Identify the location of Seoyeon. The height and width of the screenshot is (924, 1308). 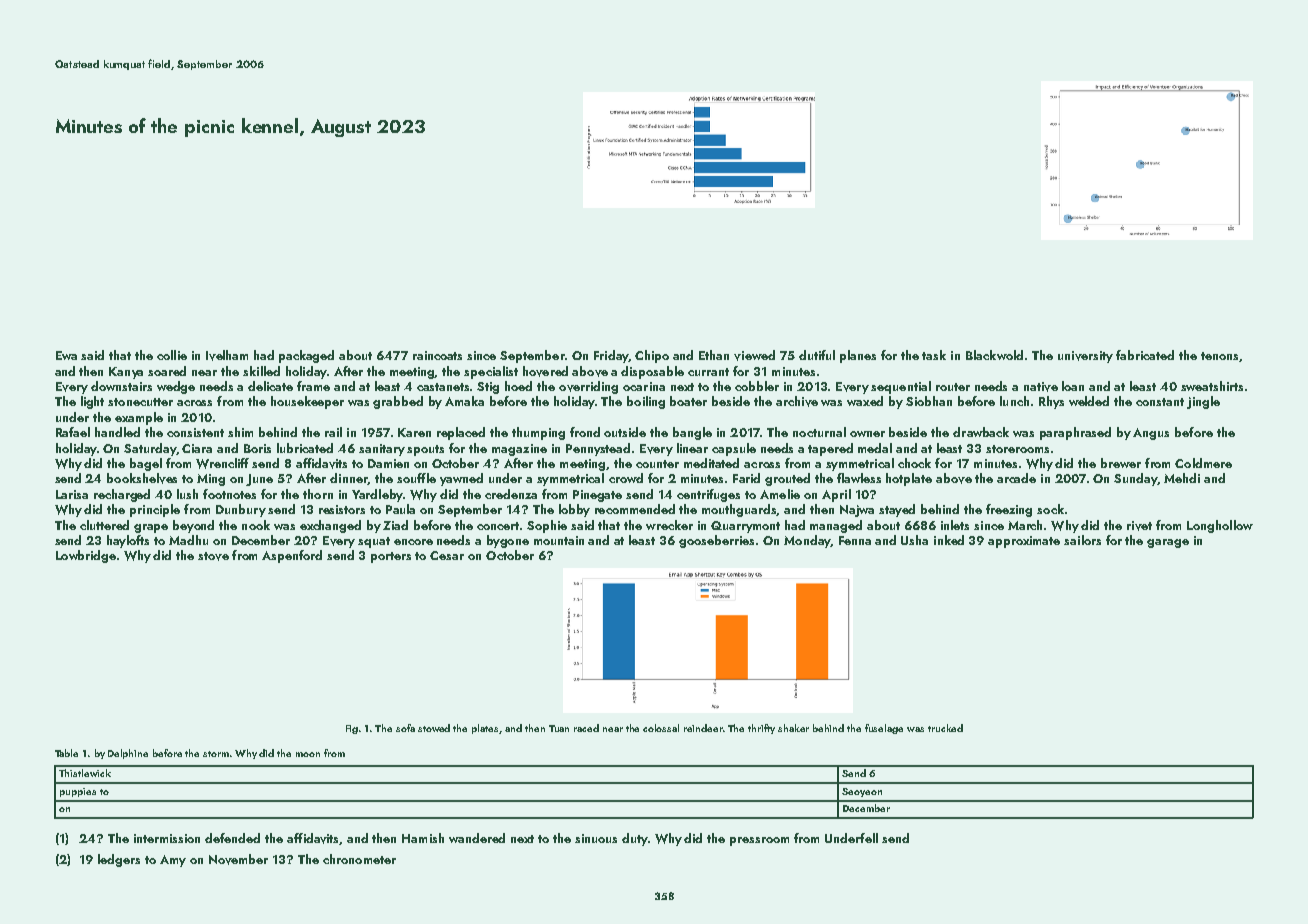
(862, 792).
